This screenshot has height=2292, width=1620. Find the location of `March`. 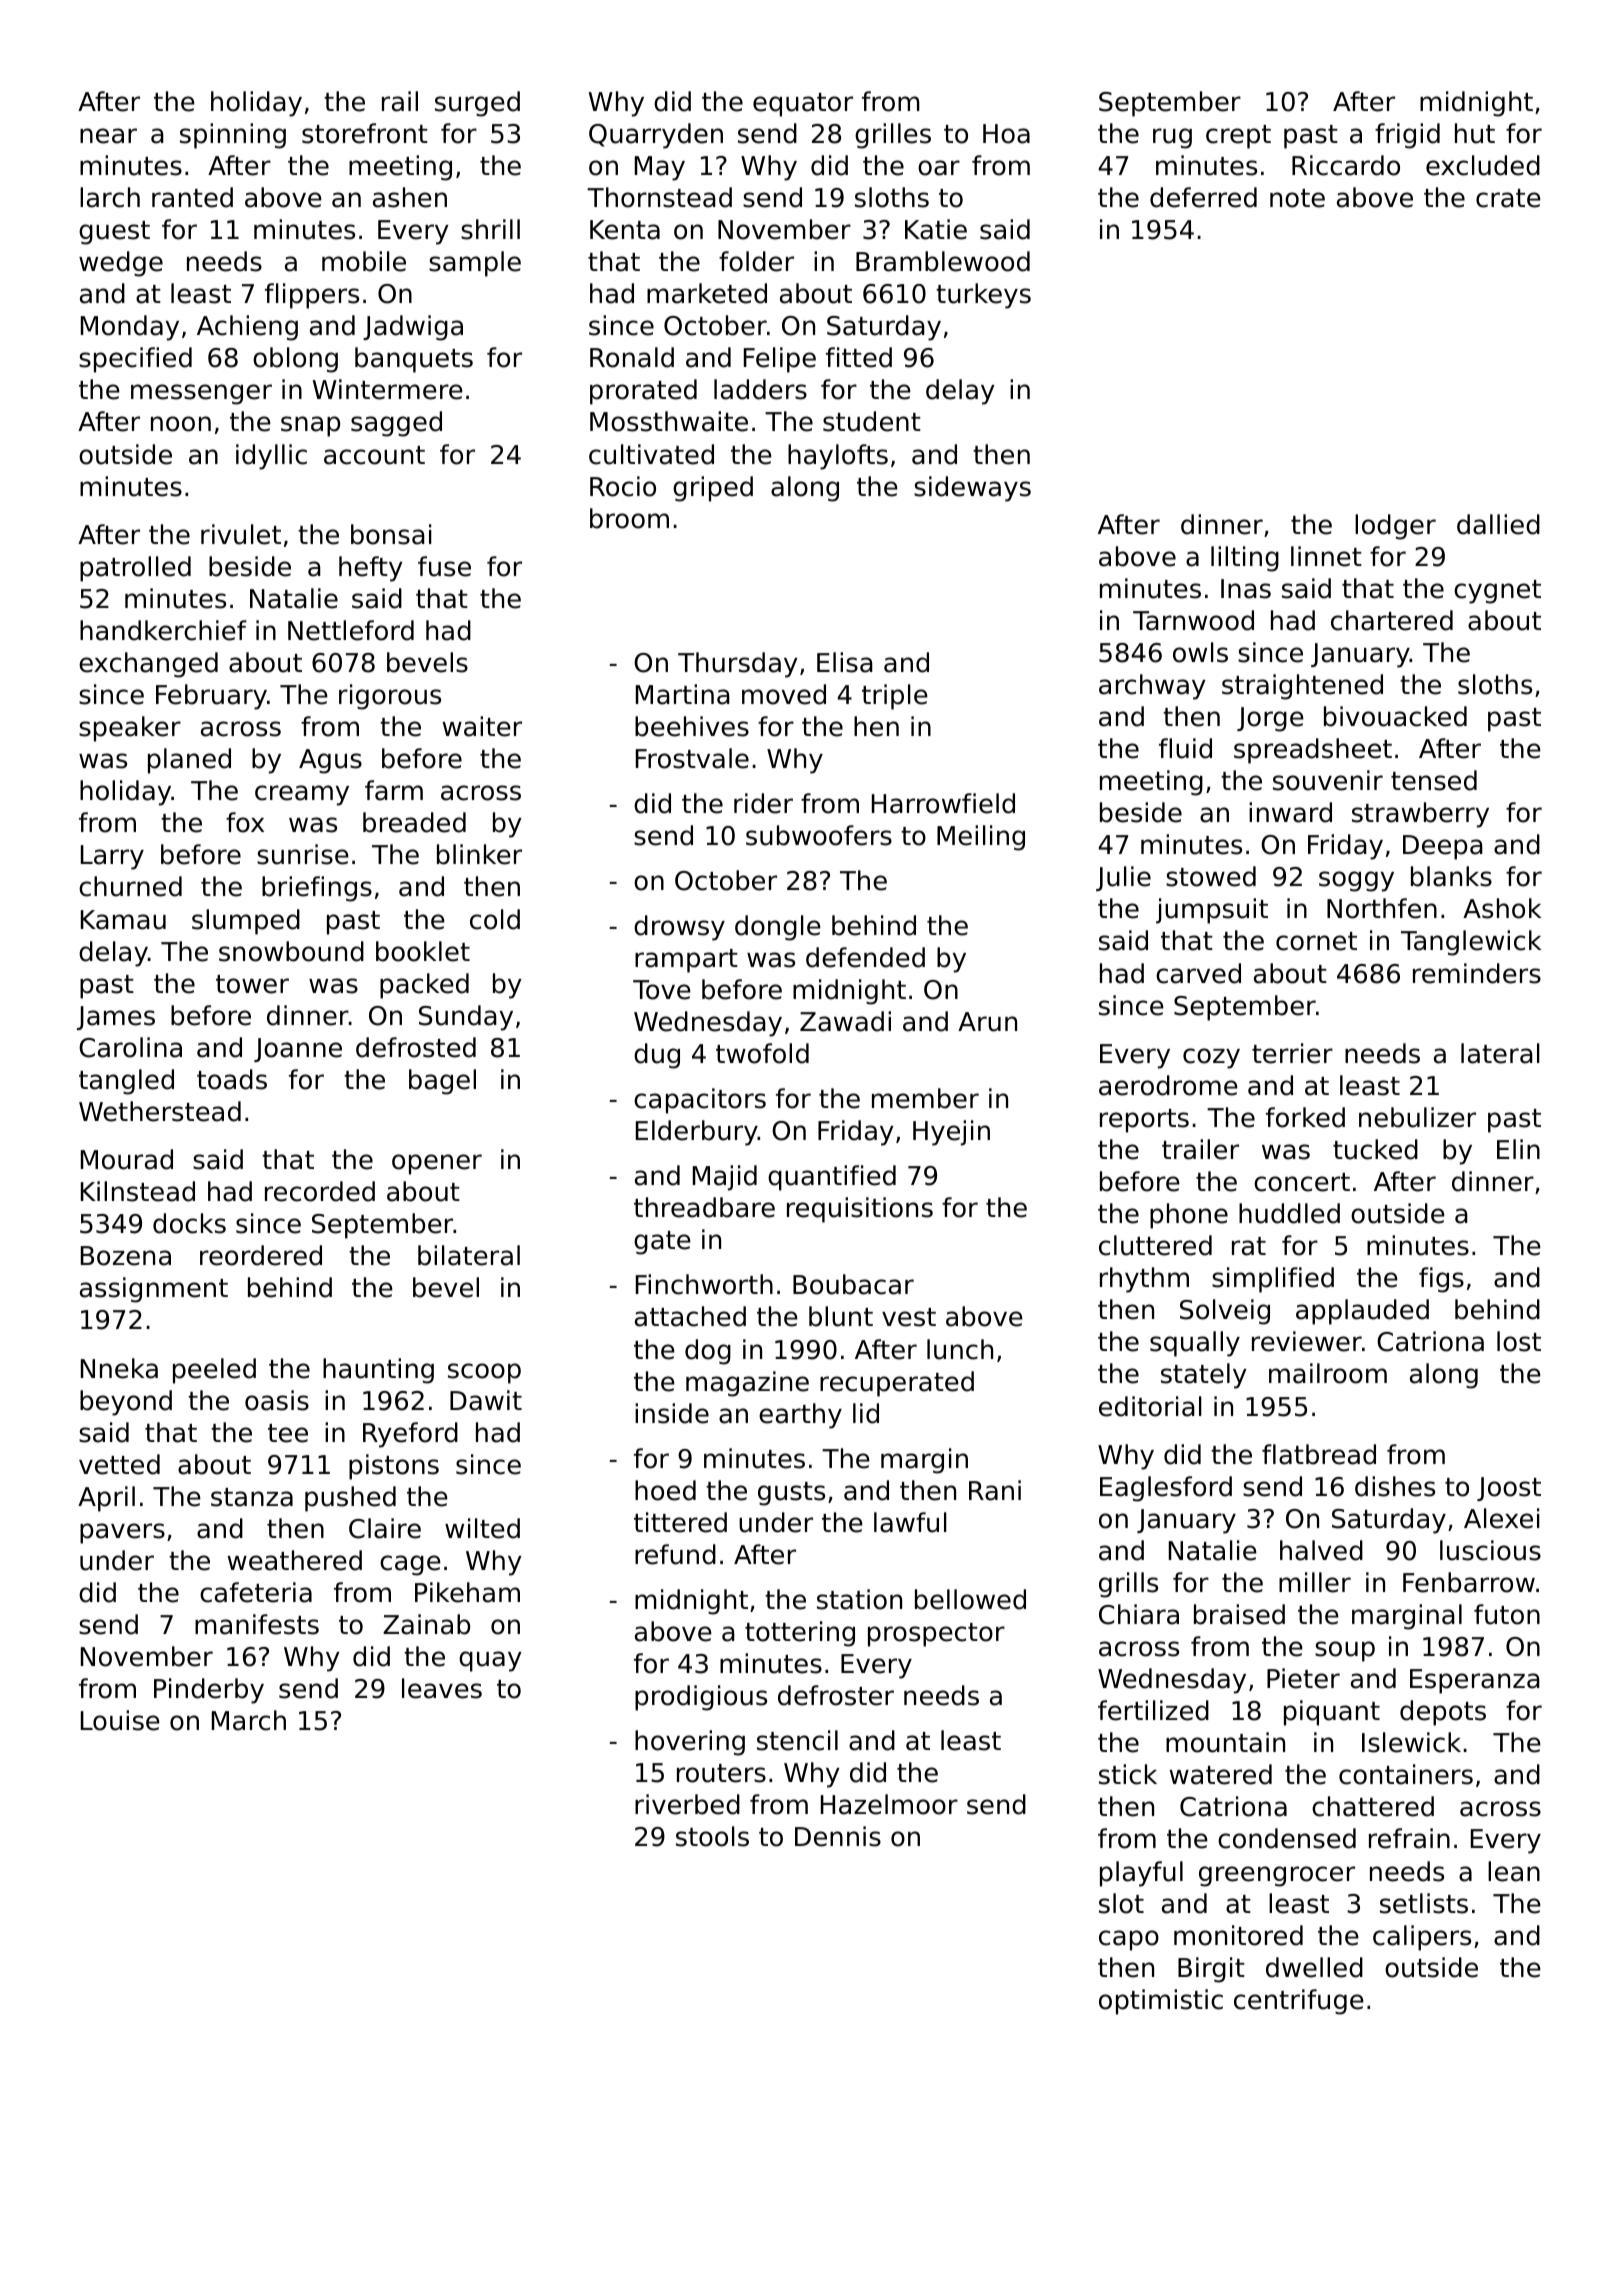

March is located at coordinates (249, 1720).
